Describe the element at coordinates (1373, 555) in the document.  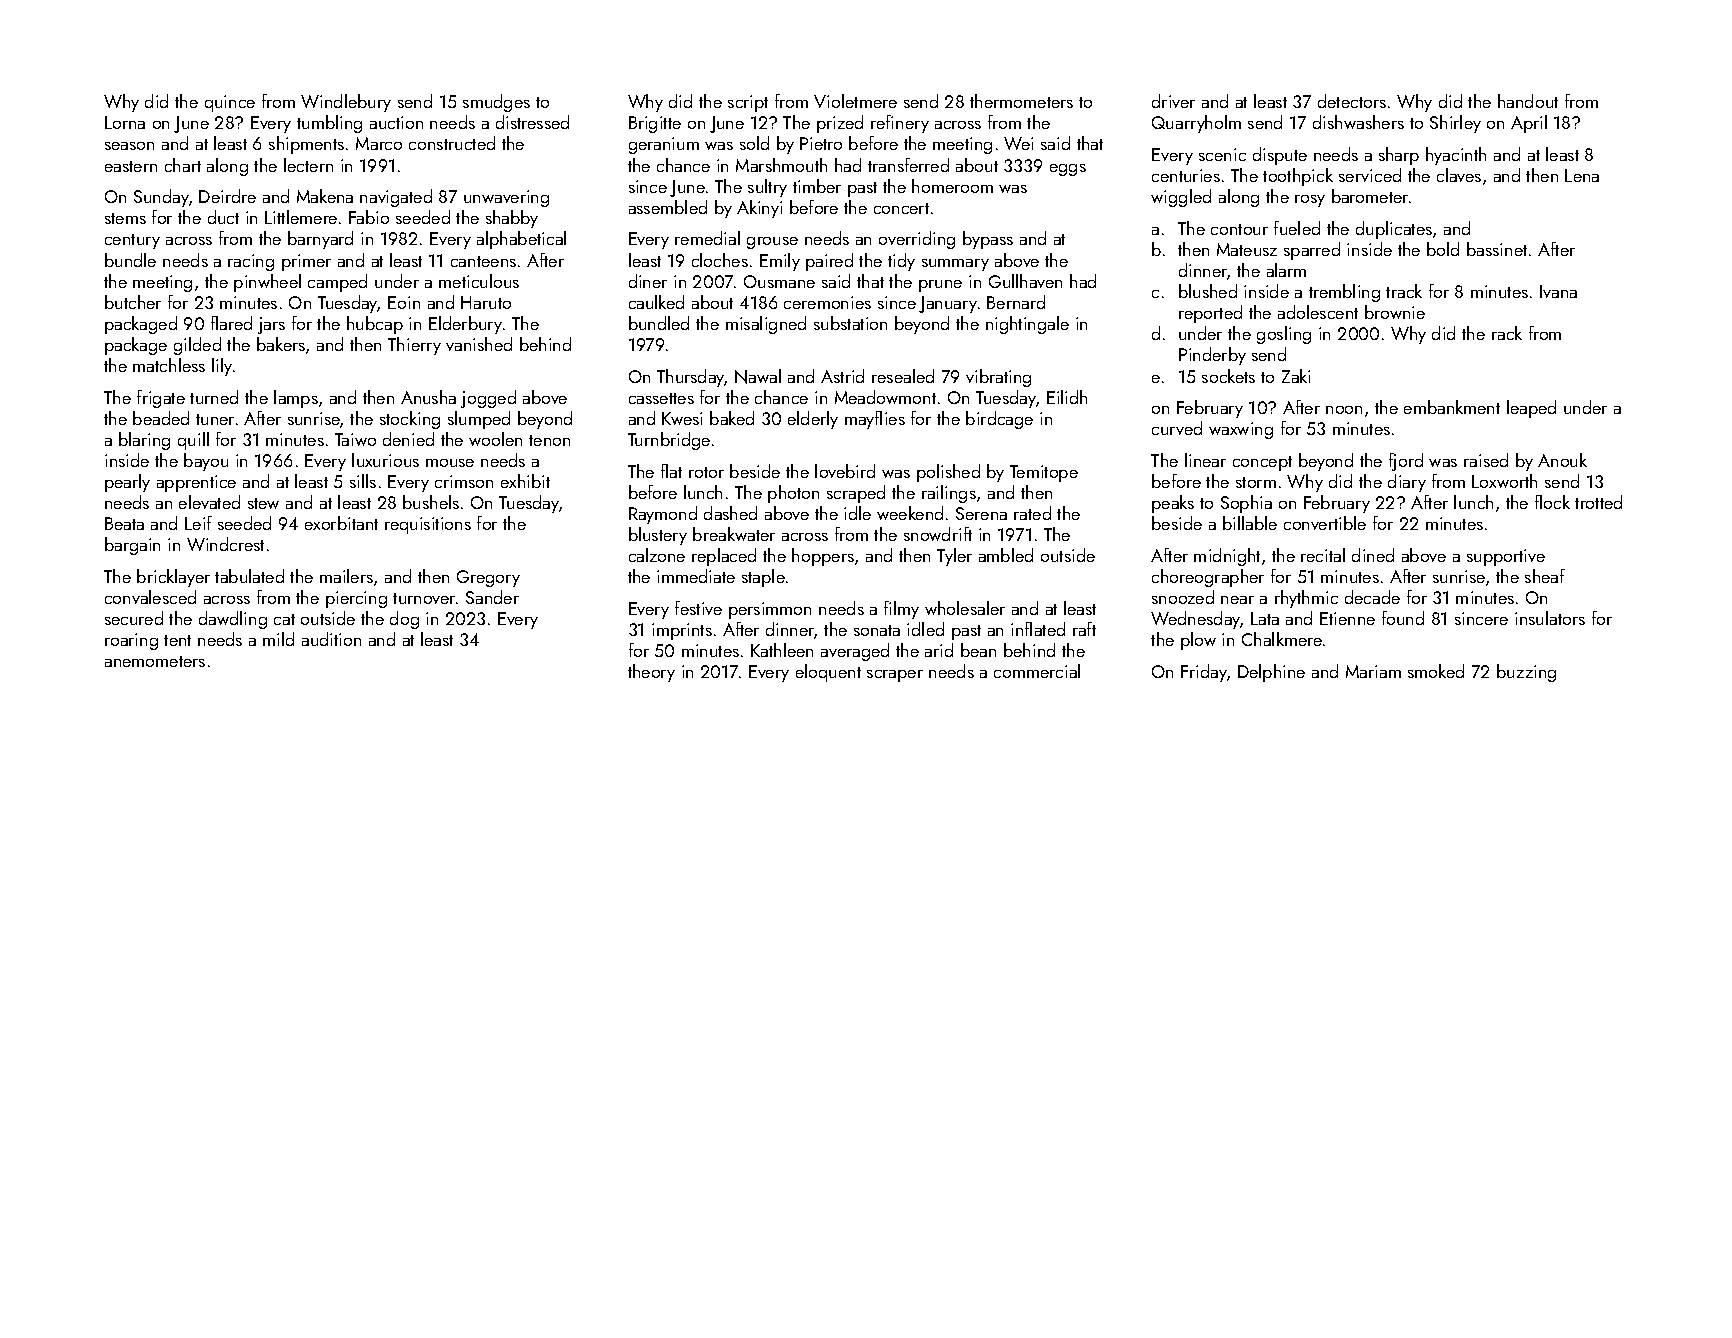
I see `dined` at that location.
